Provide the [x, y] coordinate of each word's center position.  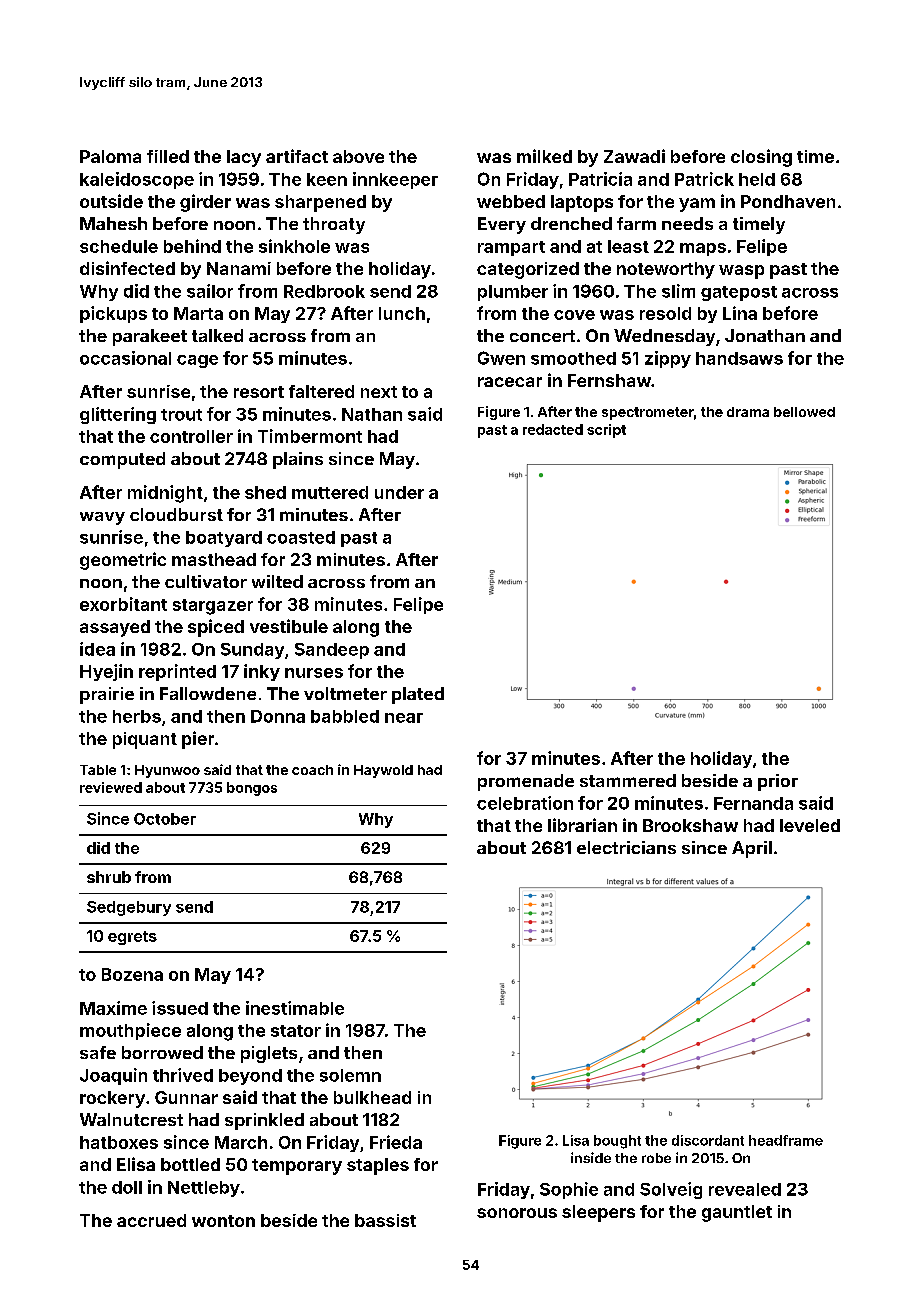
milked [544, 156]
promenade [526, 782]
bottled [190, 1164]
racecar [510, 382]
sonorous [517, 1213]
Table [98, 770]
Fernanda [753, 803]
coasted [301, 537]
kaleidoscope [137, 180]
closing [761, 158]
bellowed [804, 412]
